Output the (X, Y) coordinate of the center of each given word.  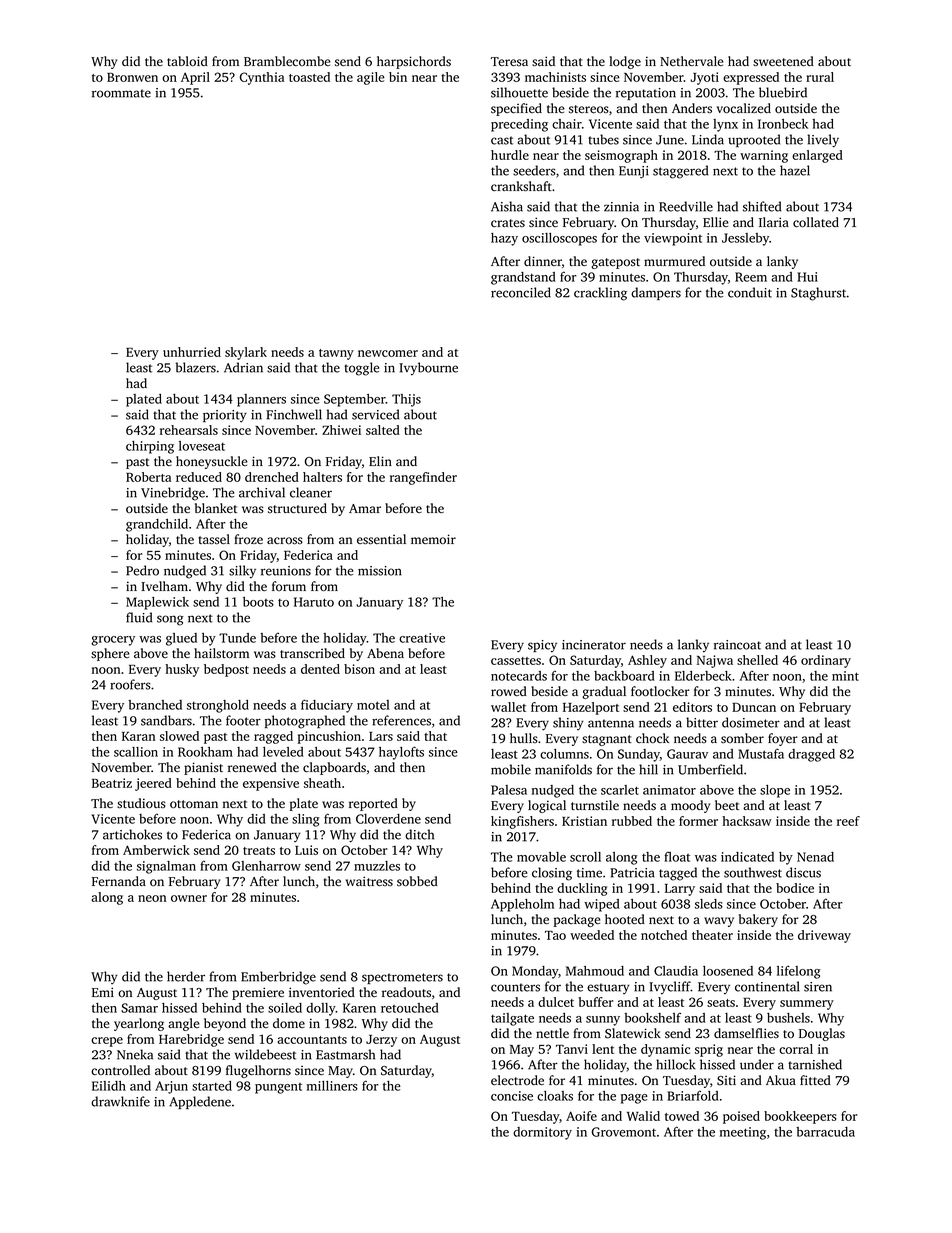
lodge (625, 62)
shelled (757, 660)
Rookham (205, 752)
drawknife (120, 1101)
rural (820, 77)
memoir (433, 539)
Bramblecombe (287, 61)
